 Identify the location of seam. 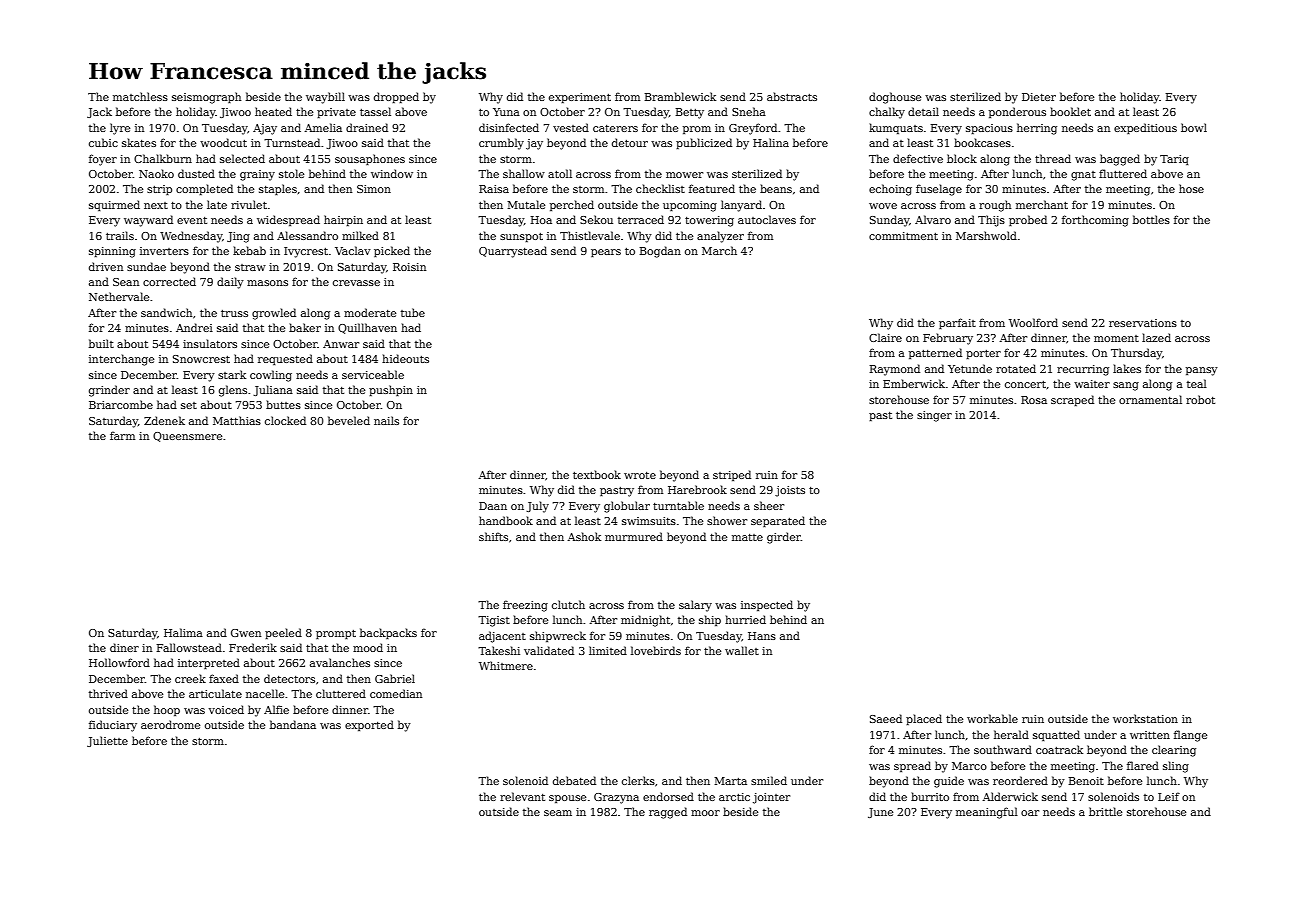
(558, 813).
